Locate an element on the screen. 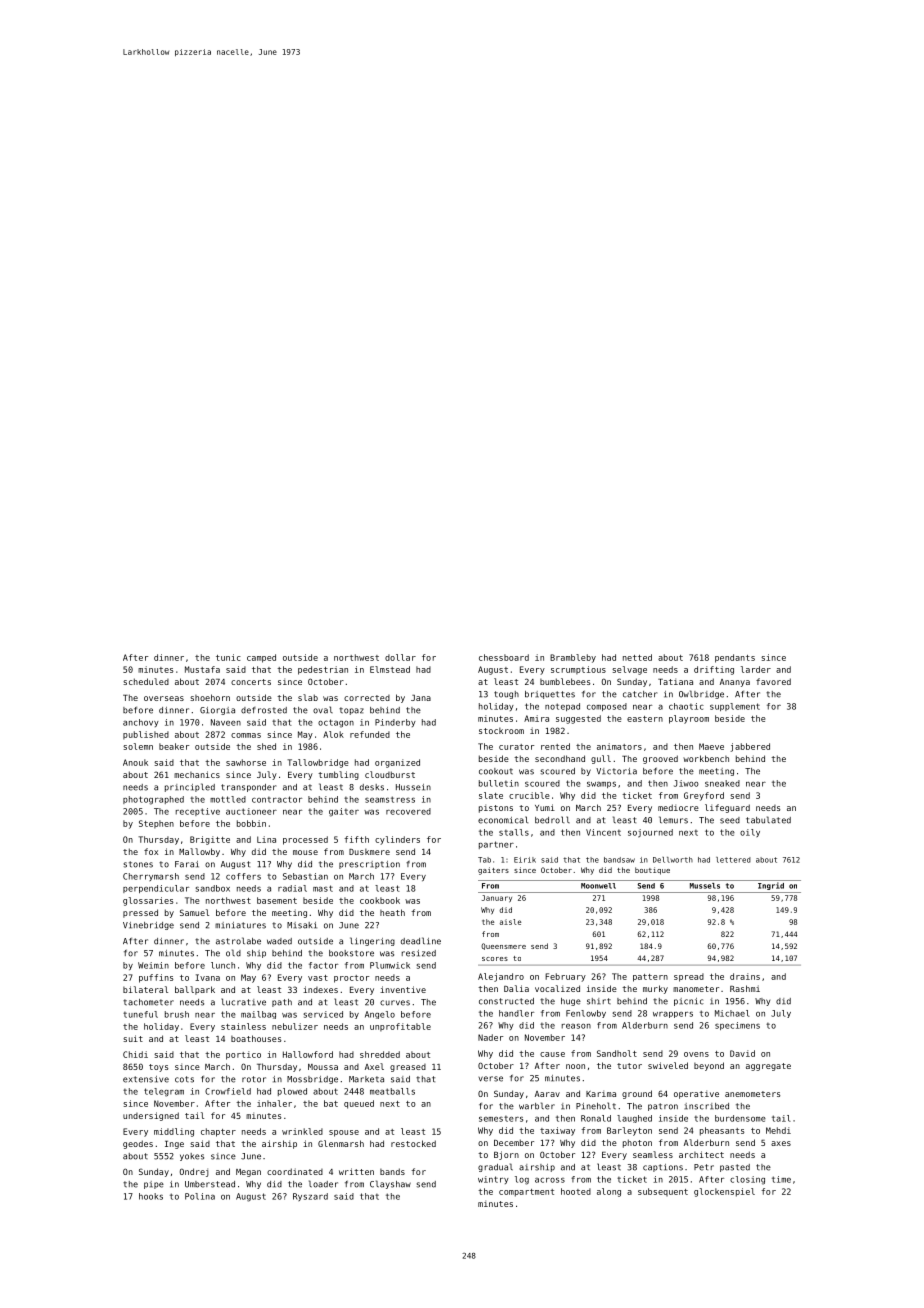  hooks is located at coordinates (151, 1196).
